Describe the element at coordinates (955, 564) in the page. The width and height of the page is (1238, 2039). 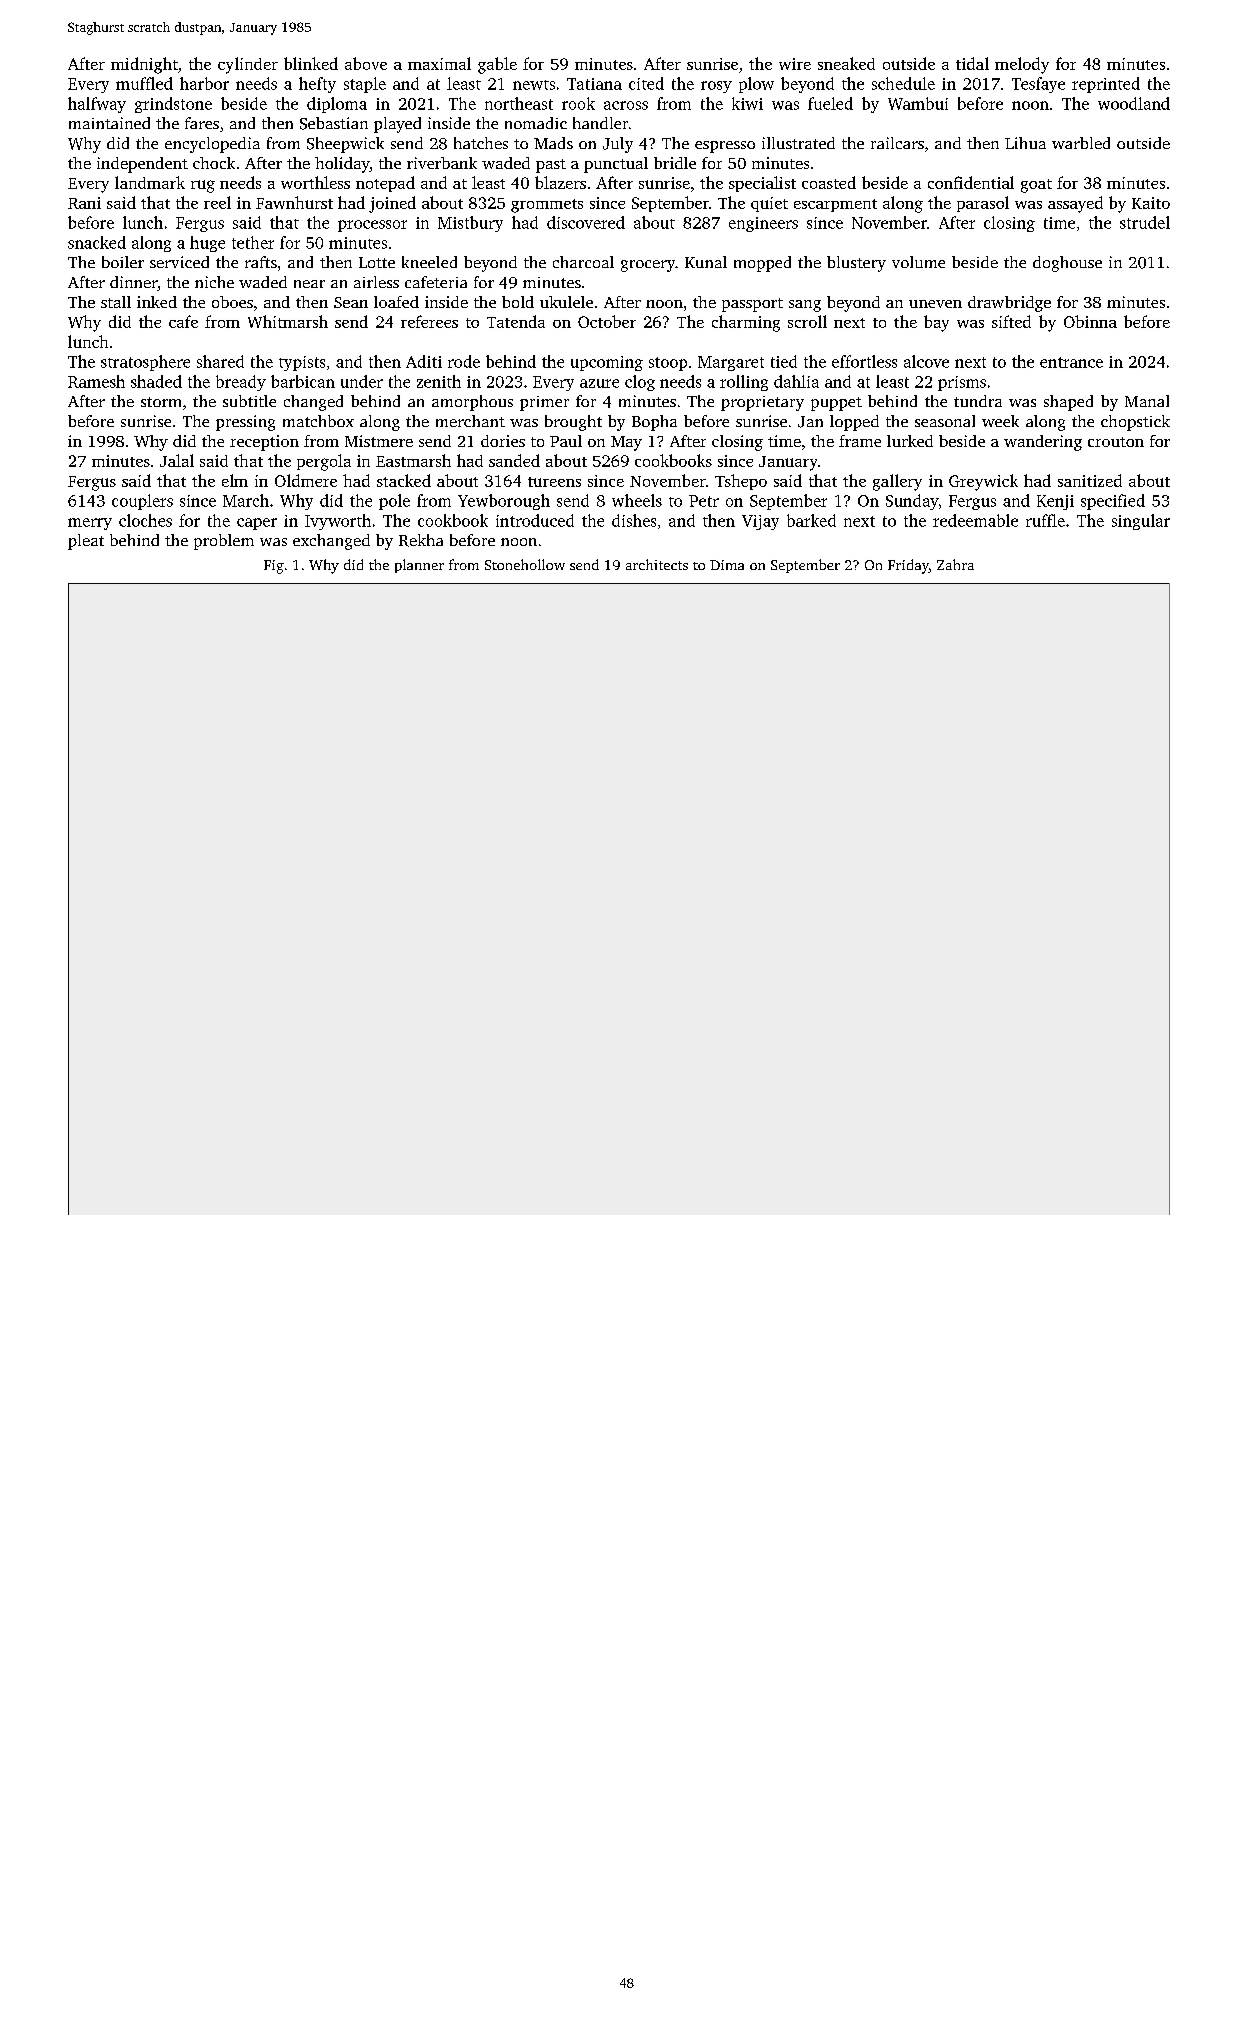
I see `Zahra` at that location.
